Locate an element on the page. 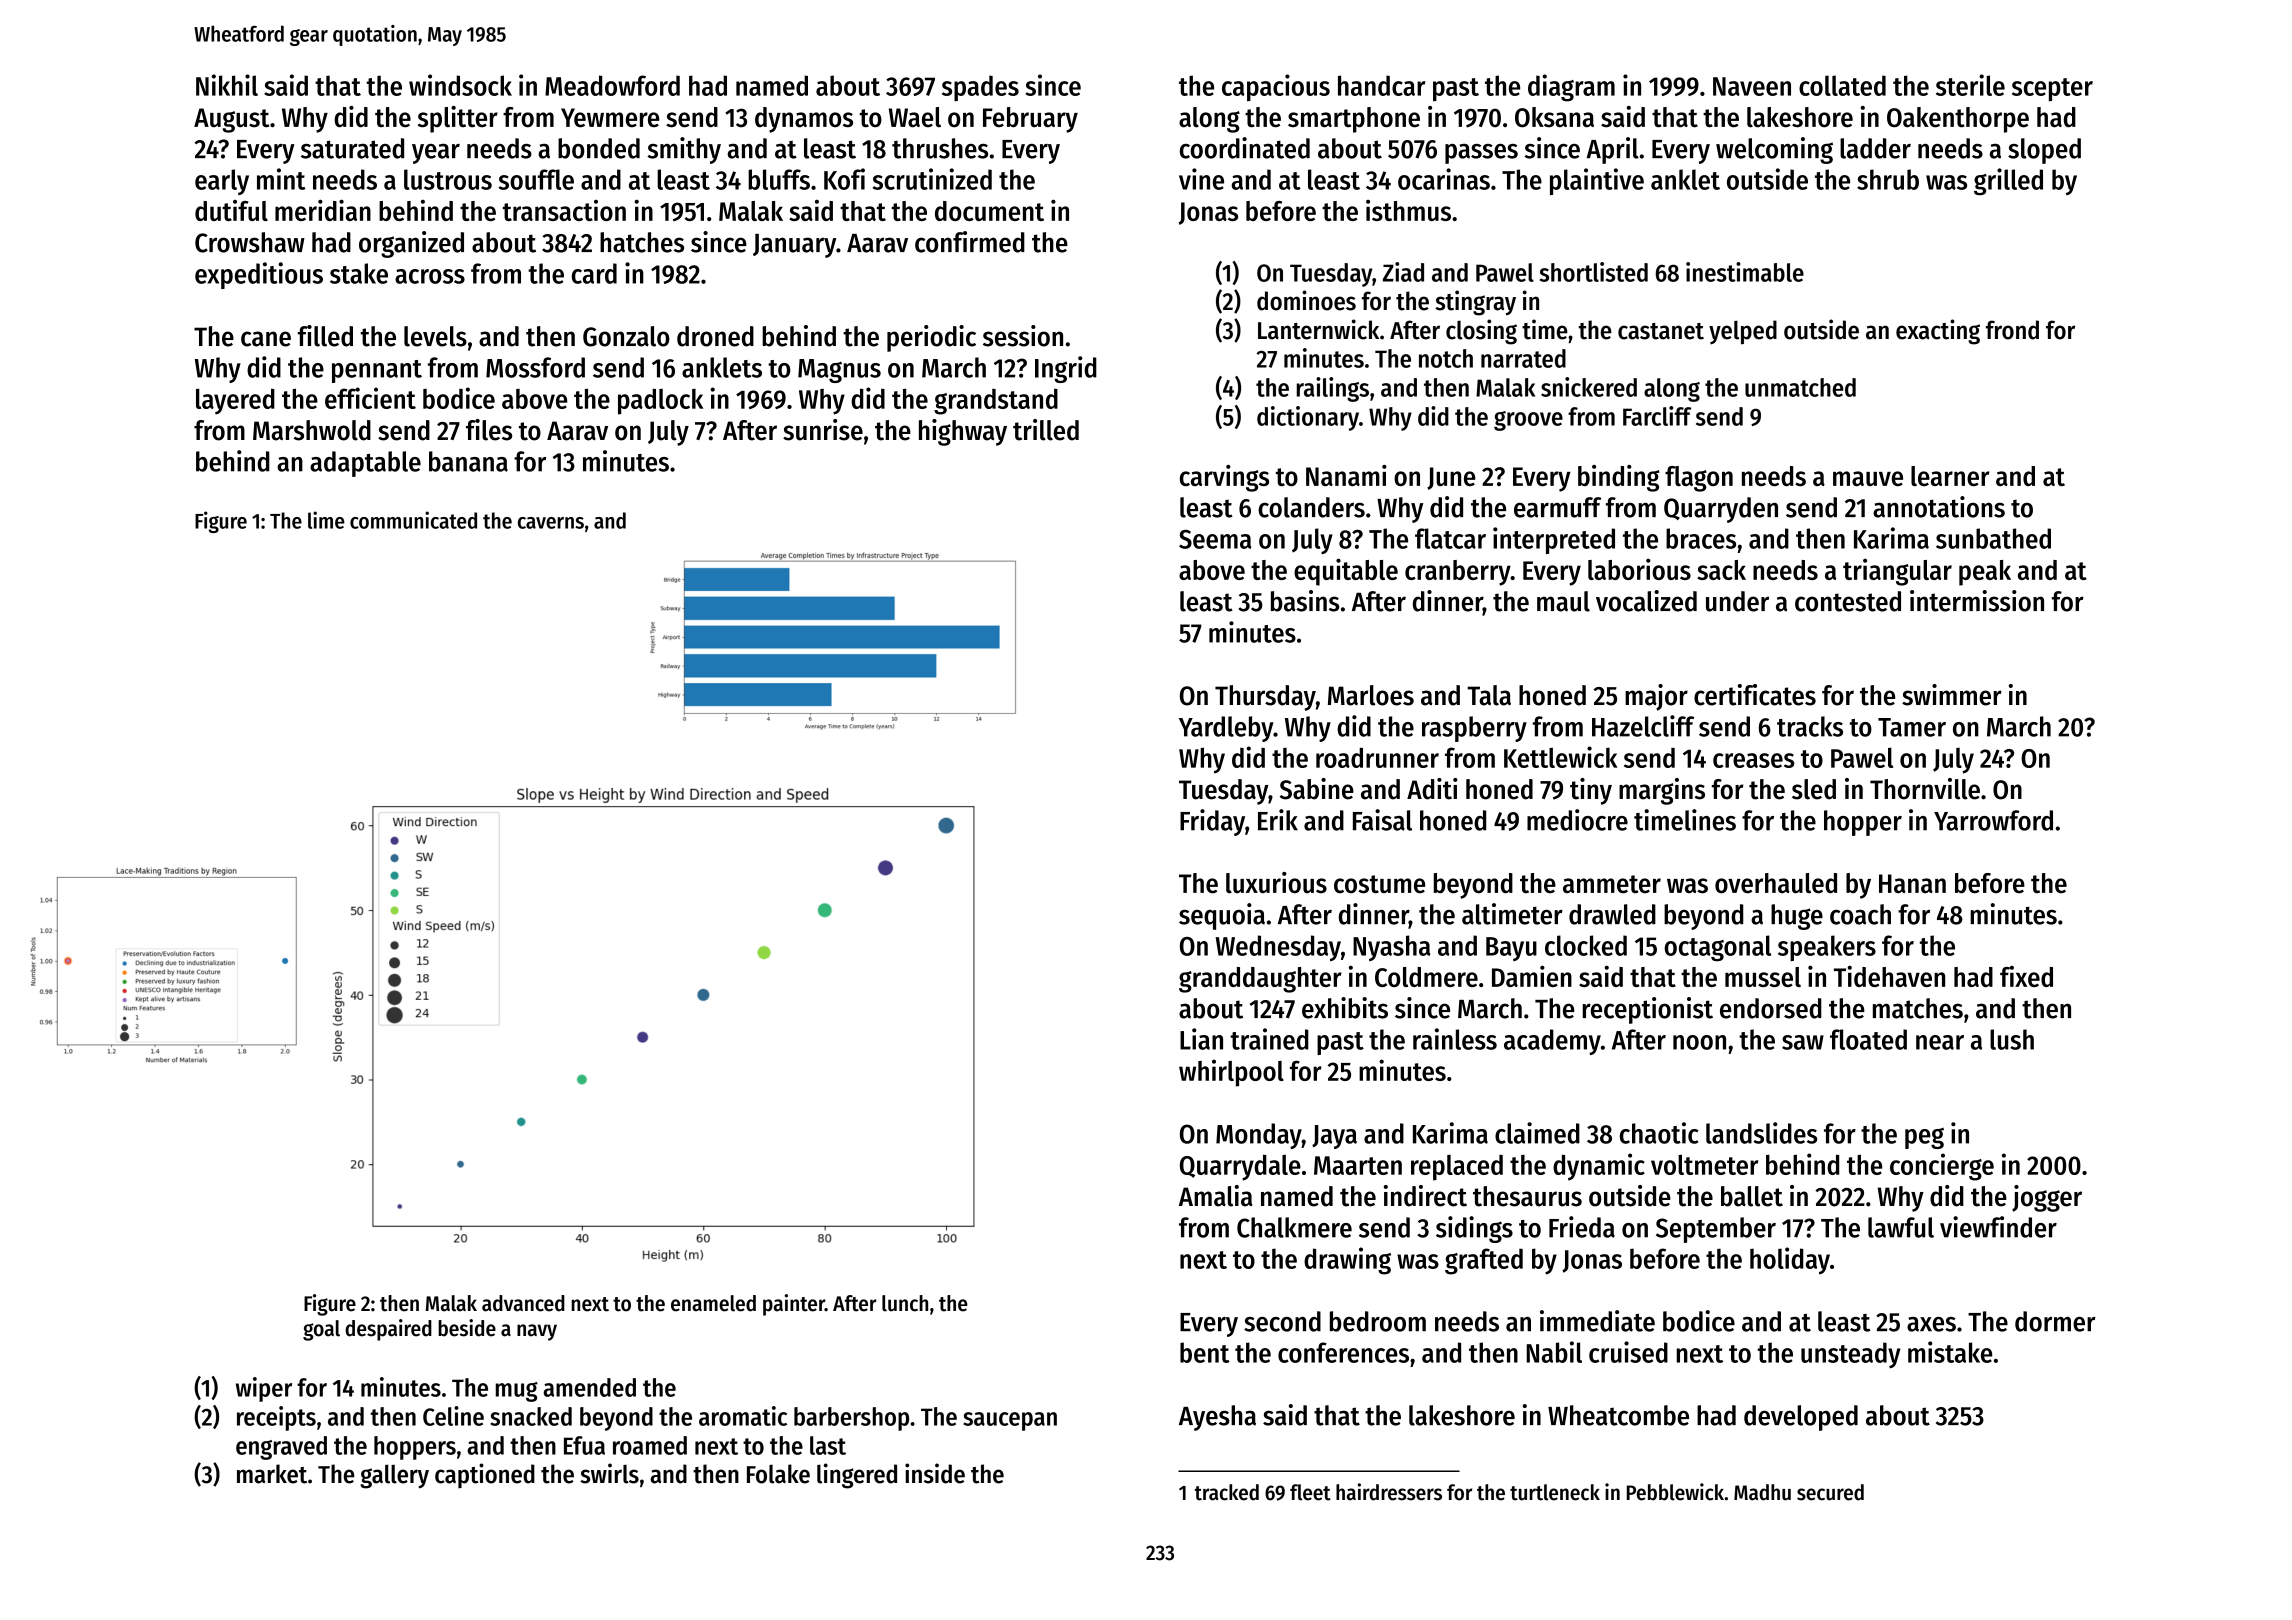 The image size is (2292, 1620). lime is located at coordinates (326, 520).
